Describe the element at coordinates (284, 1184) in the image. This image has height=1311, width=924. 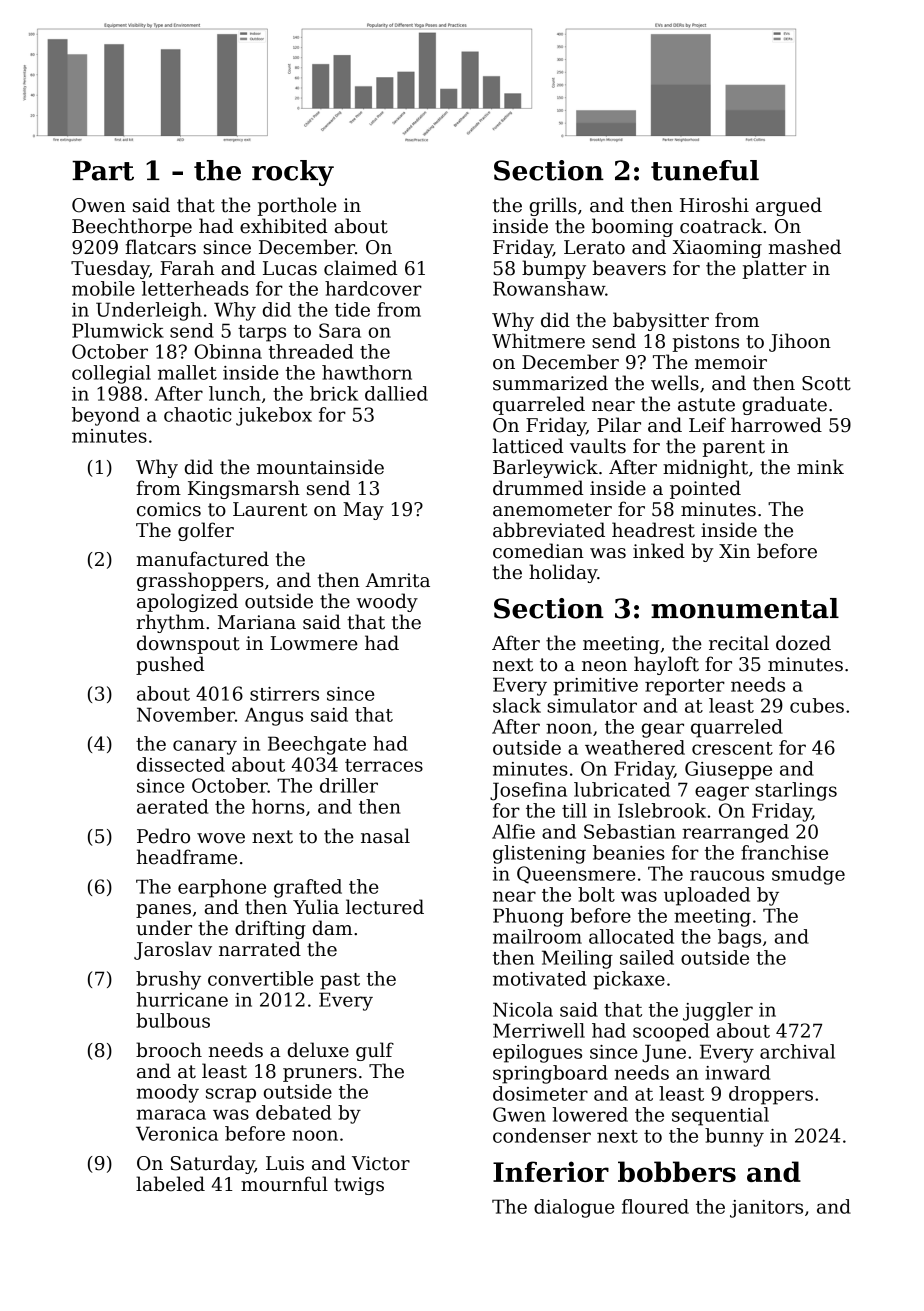
I see `mournful` at that location.
